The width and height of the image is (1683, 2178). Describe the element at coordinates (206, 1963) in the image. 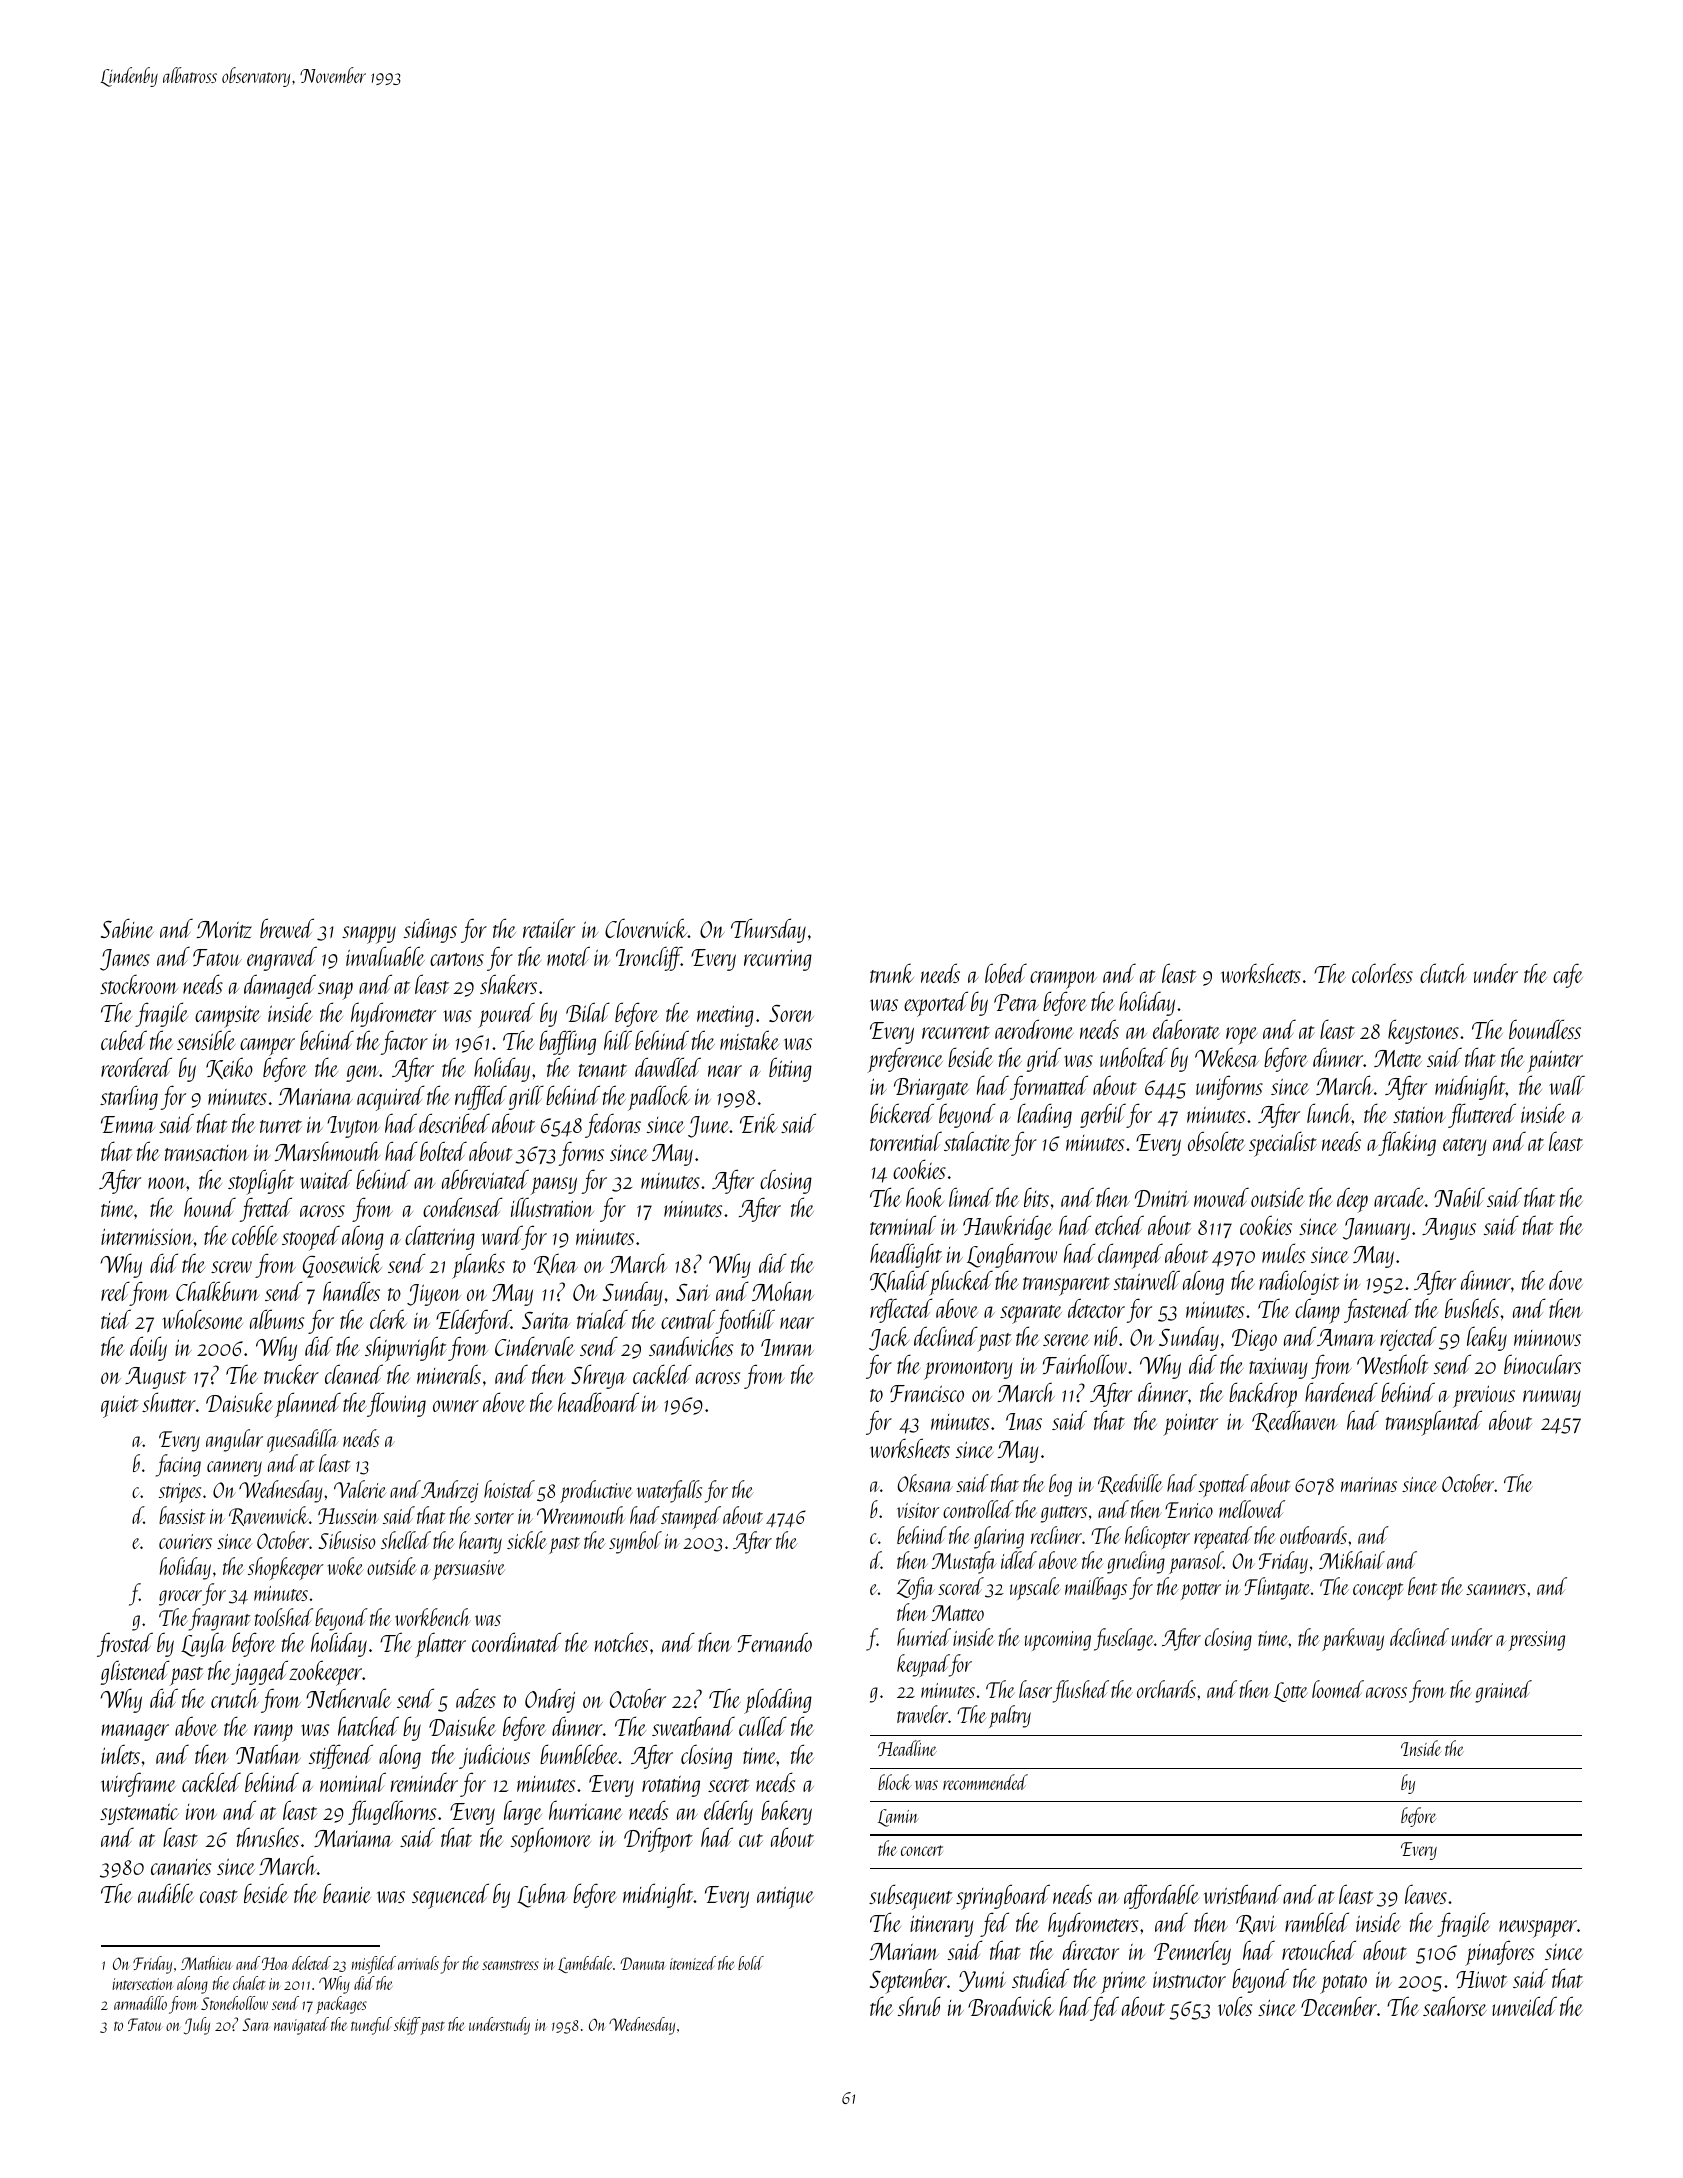

I see `Mathieu` at that location.
